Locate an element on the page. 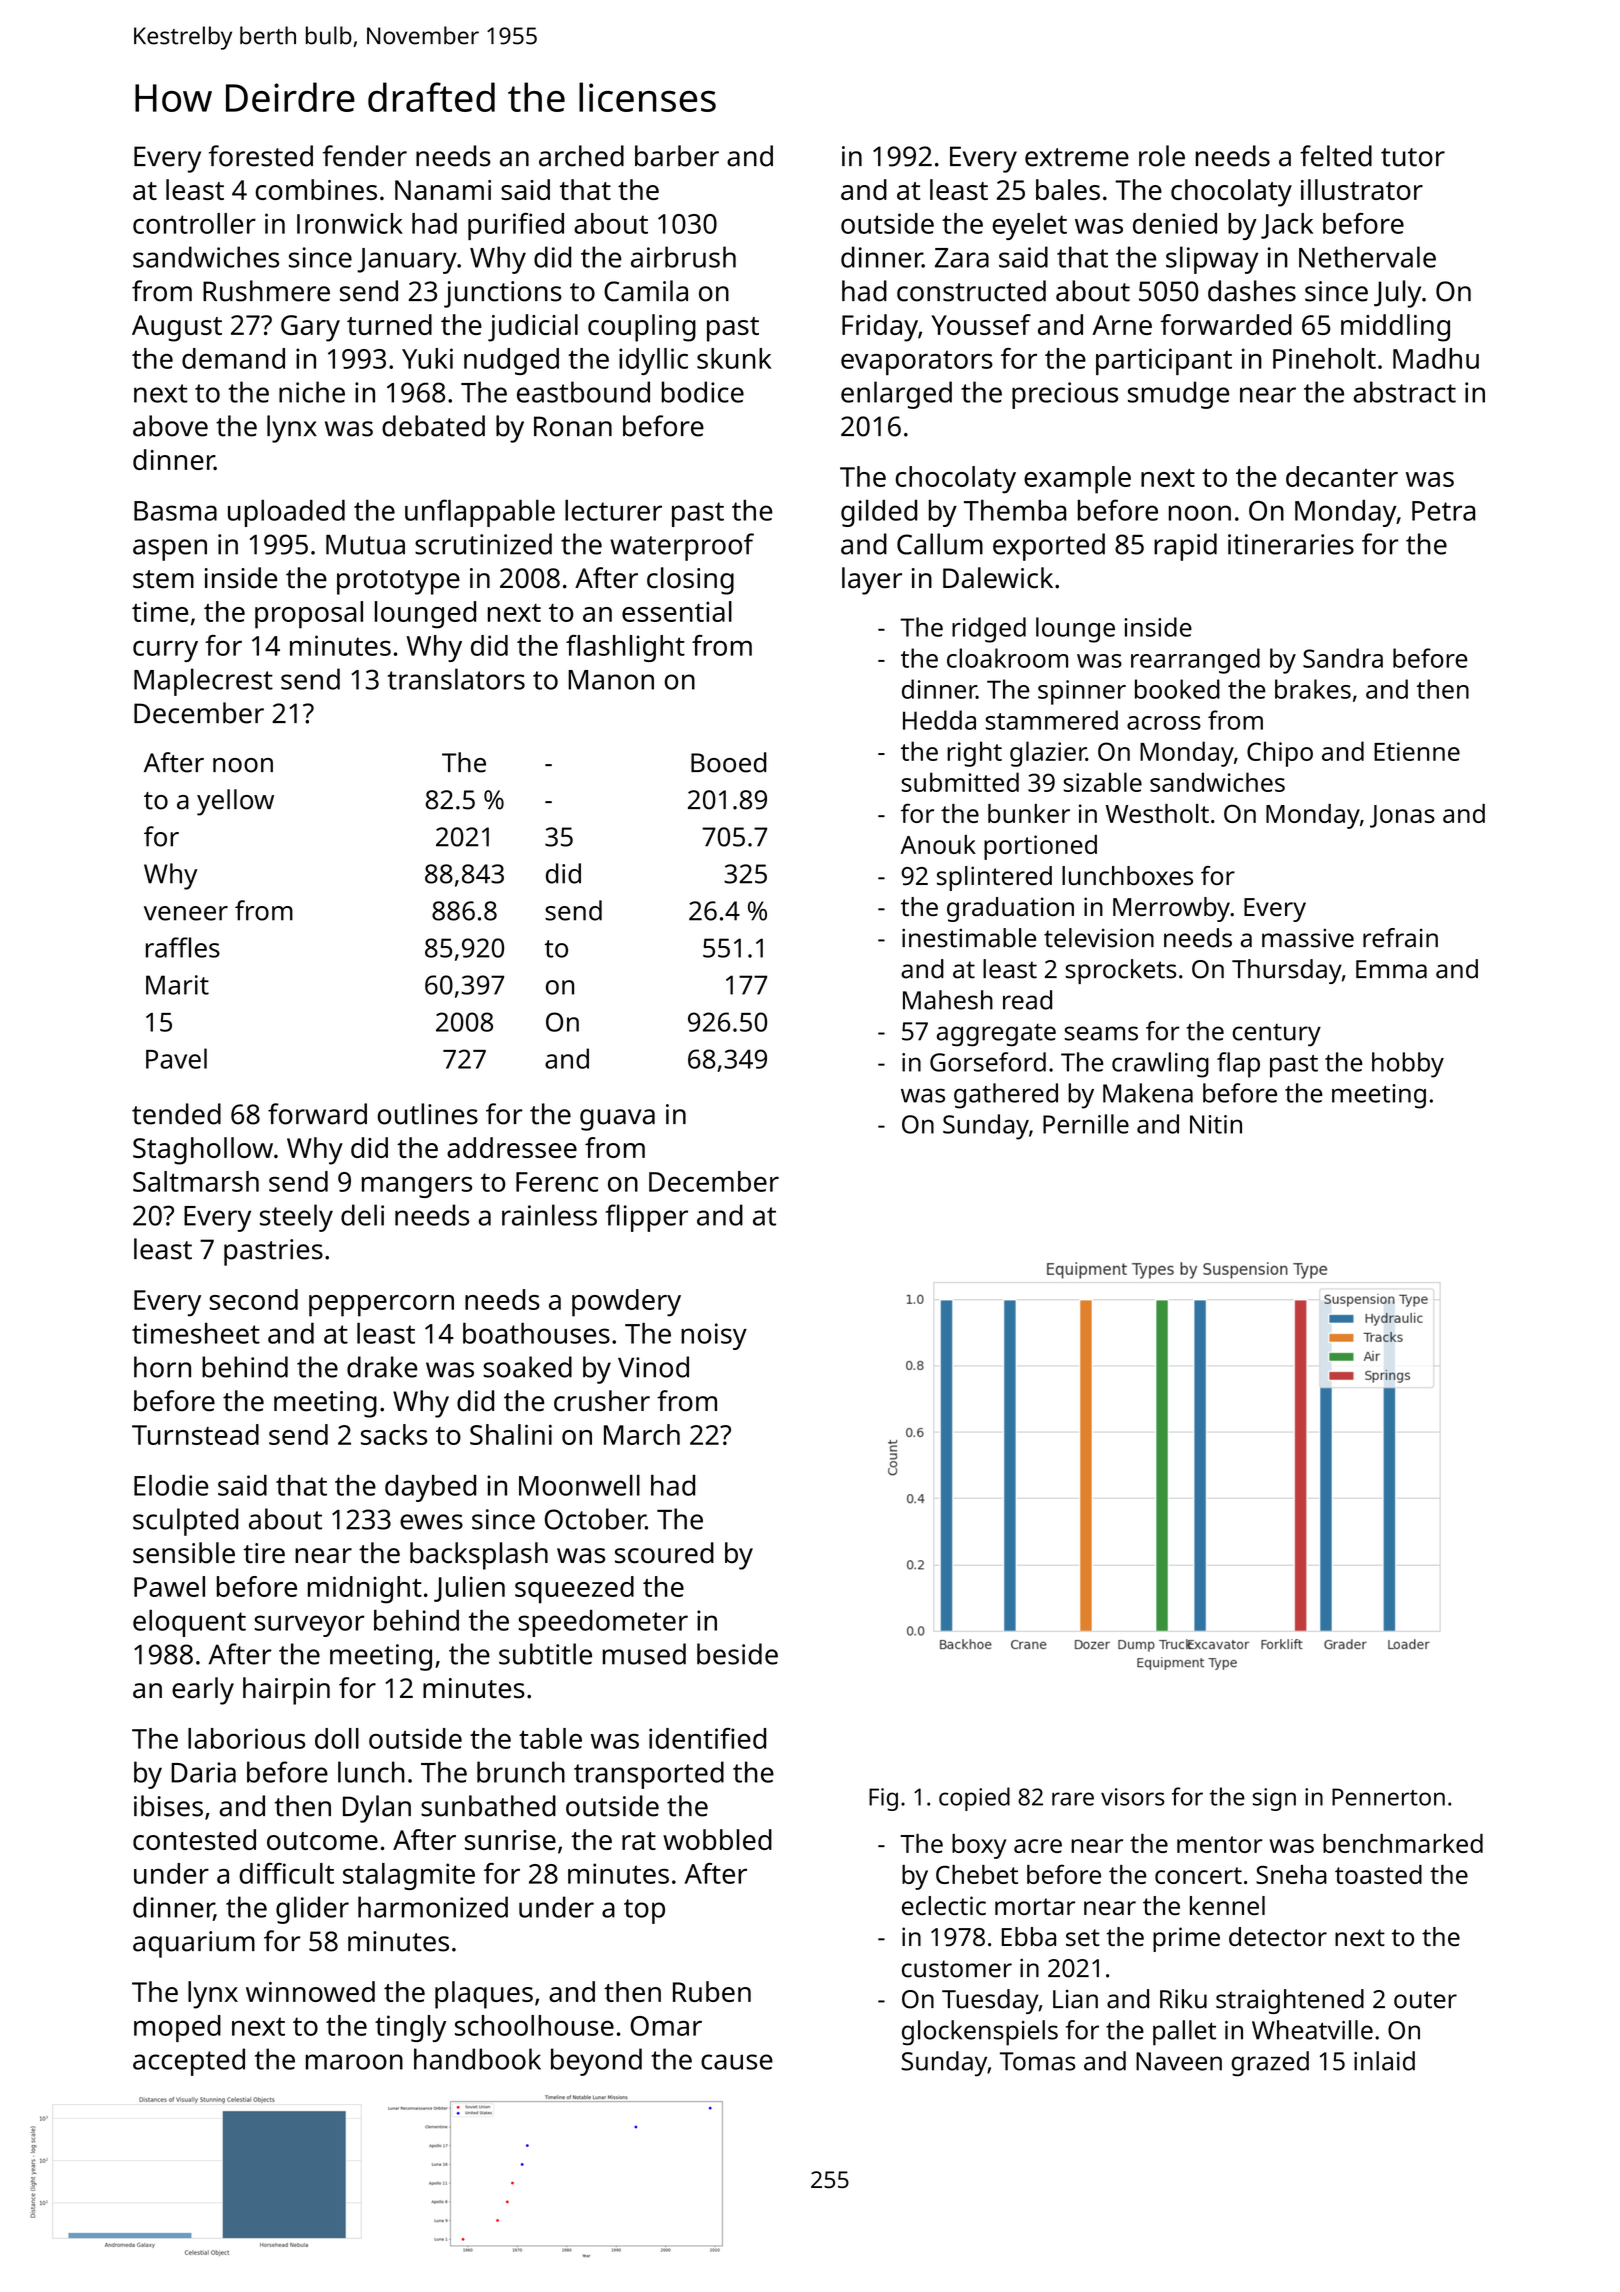  accepted is located at coordinates (189, 2062).
